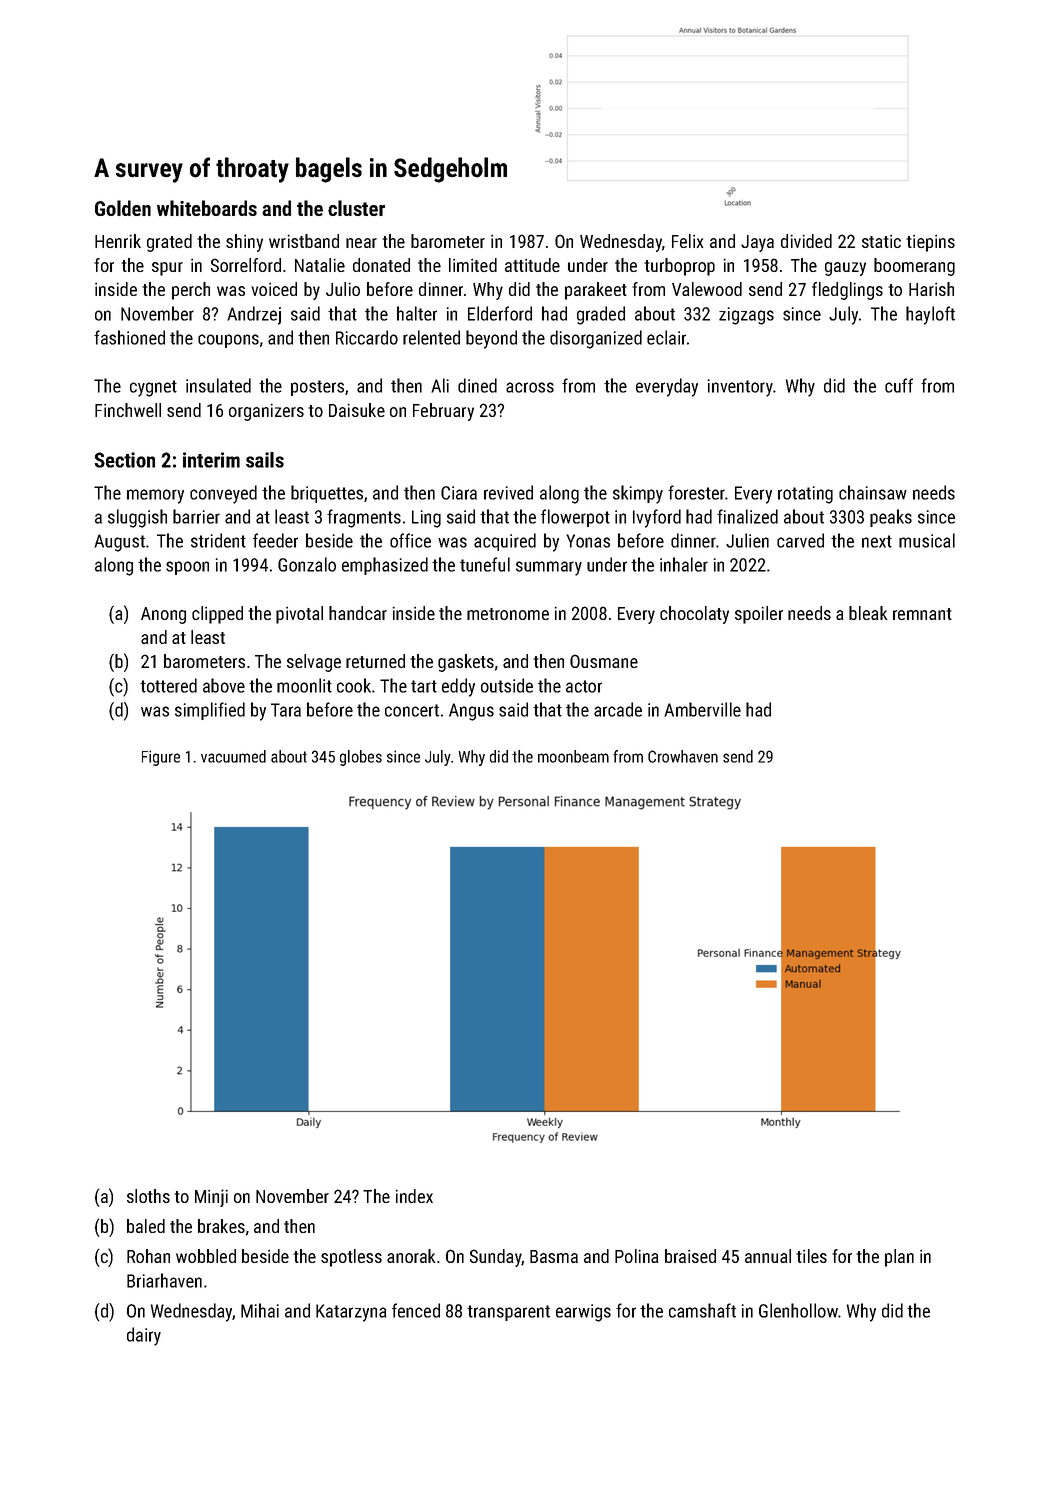 This document has height=1492, width=1050. What do you see at coordinates (702, 1310) in the document?
I see `camshaft` at bounding box center [702, 1310].
